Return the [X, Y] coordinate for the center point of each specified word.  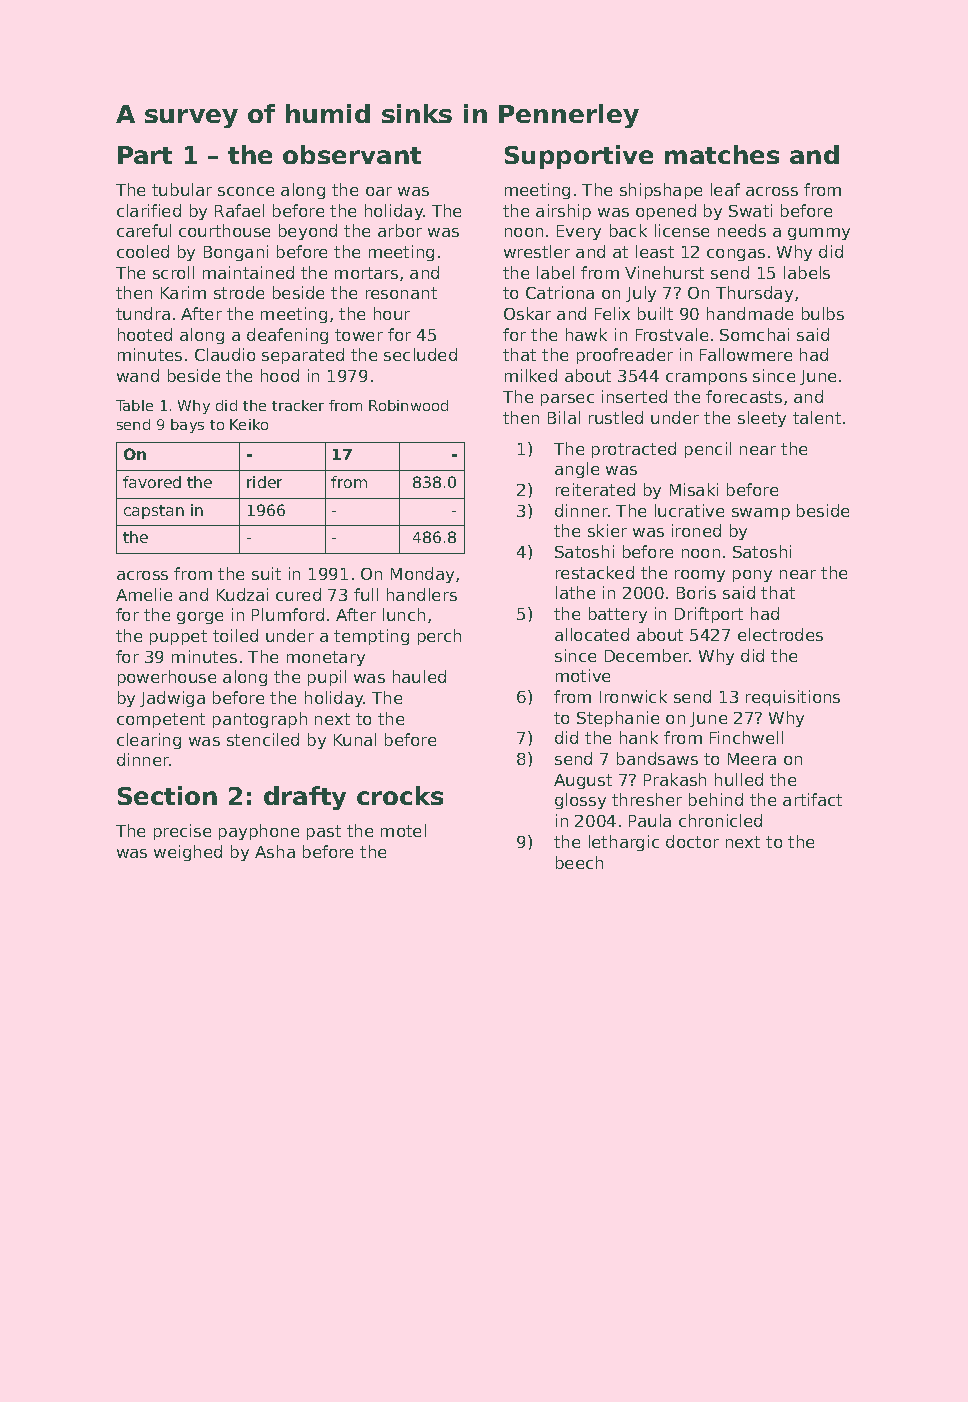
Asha [275, 851]
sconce [246, 191]
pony [752, 576]
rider [264, 482]
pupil [327, 678]
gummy [819, 234]
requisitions [793, 698]
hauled [419, 676]
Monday [422, 575]
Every [579, 232]
